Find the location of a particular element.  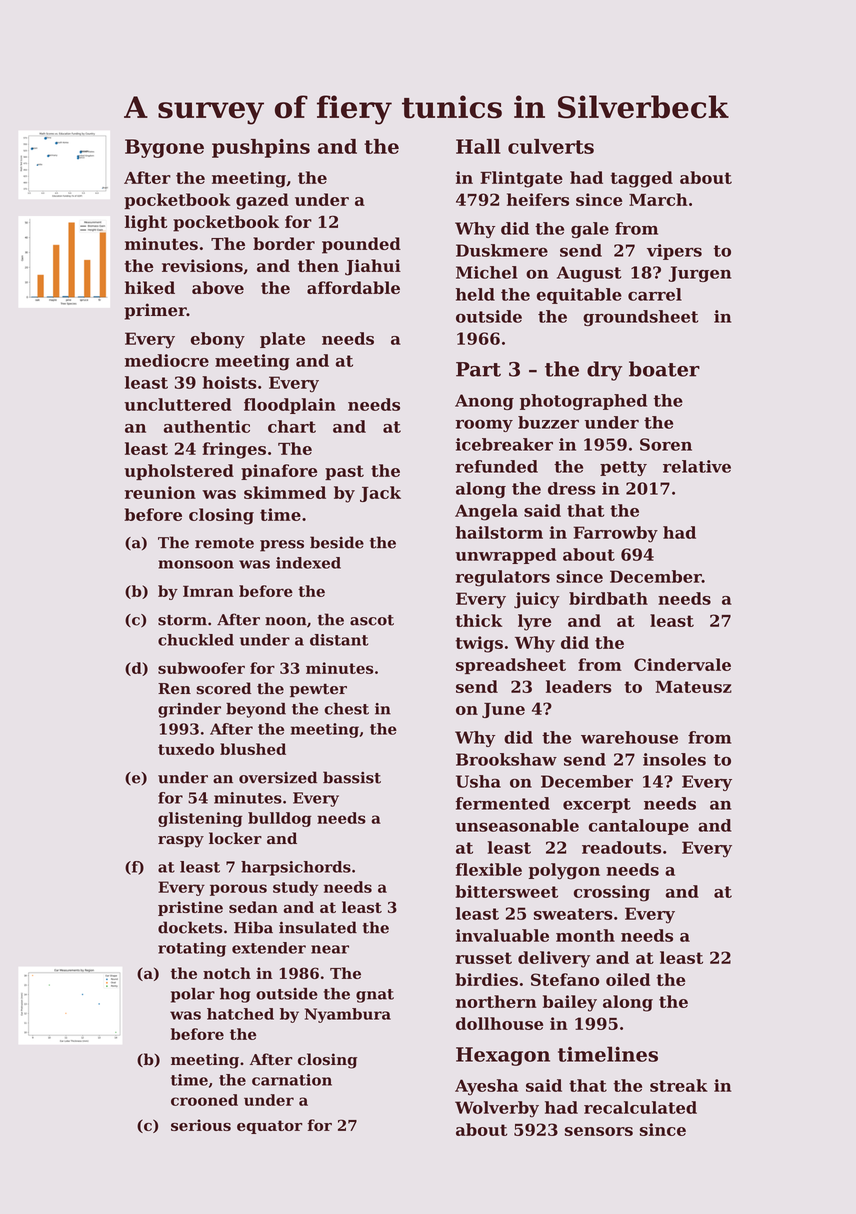

grinder is located at coordinates (189, 710).
